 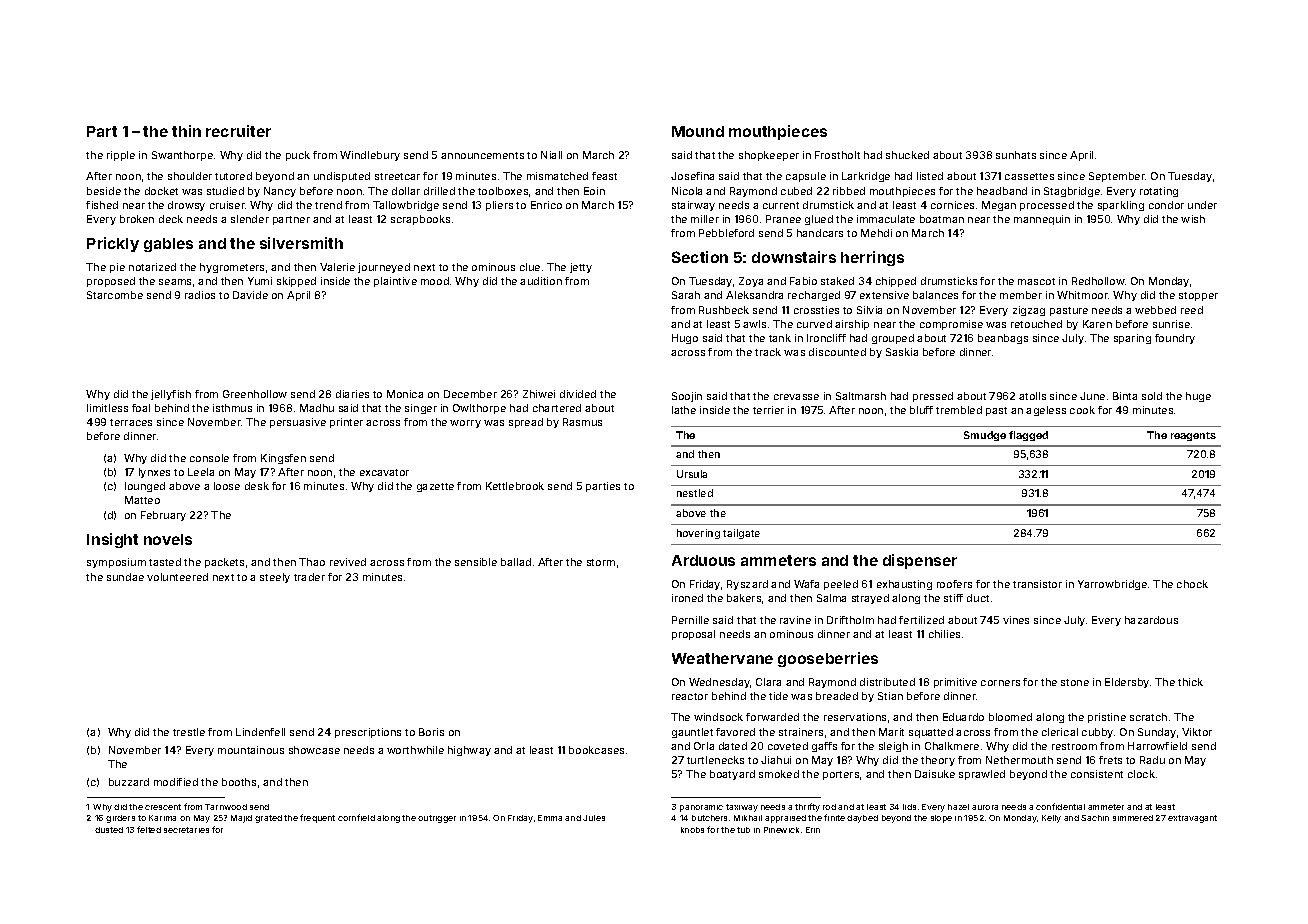 What do you see at coordinates (541, 281) in the page?
I see `audition` at bounding box center [541, 281].
